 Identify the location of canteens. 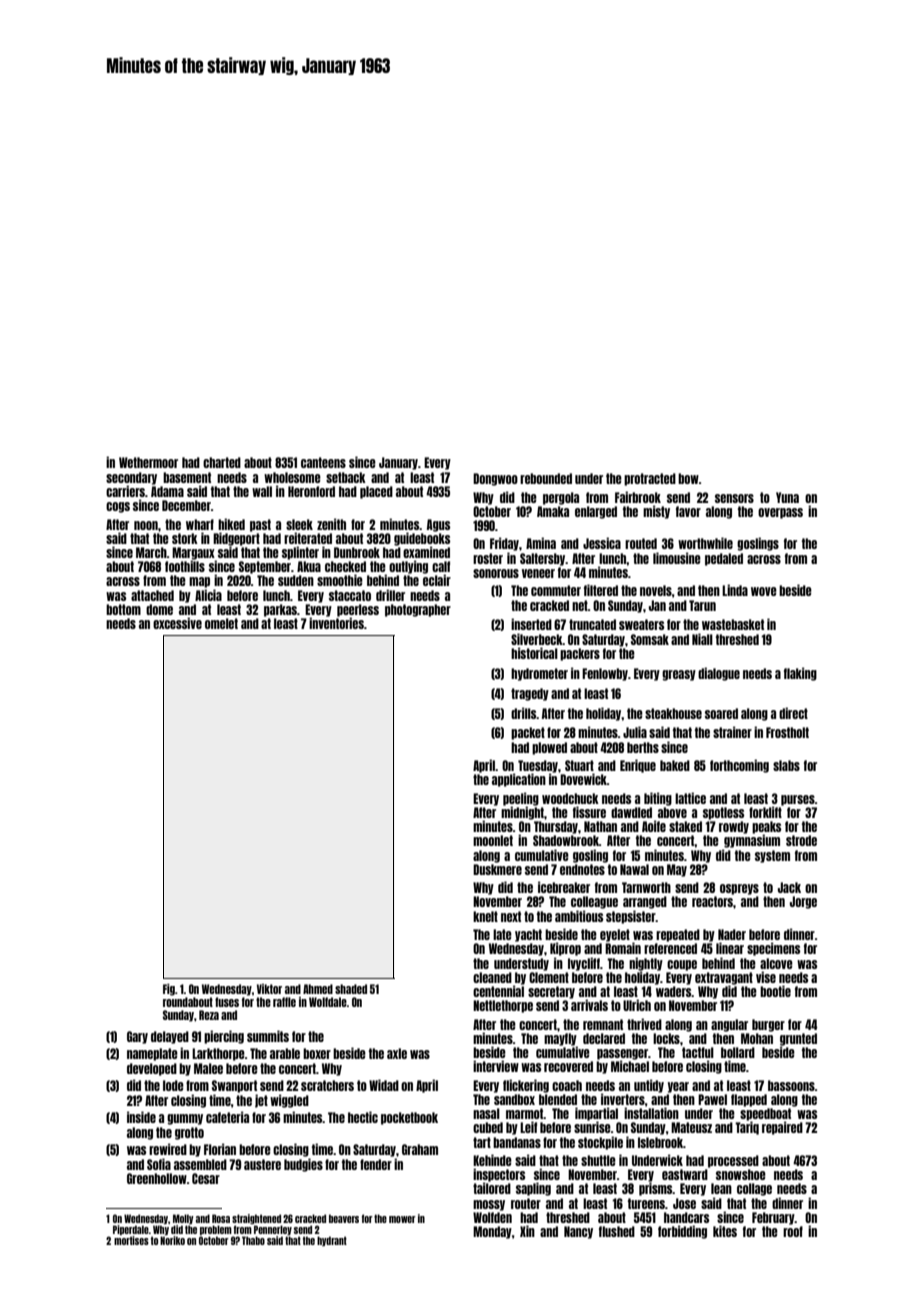
(323, 462).
